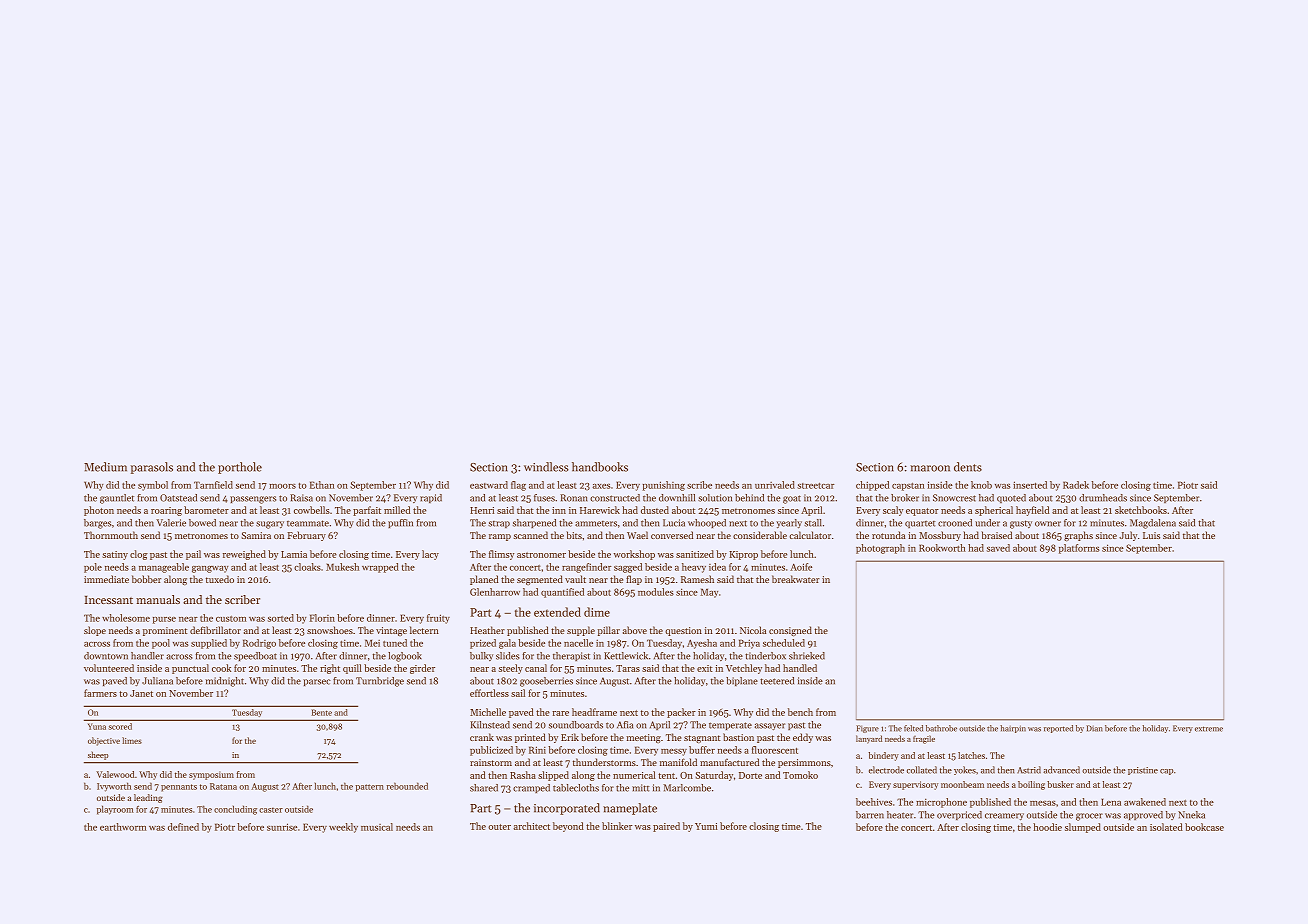  What do you see at coordinates (146, 579) in the screenshot?
I see `bobber` at bounding box center [146, 579].
